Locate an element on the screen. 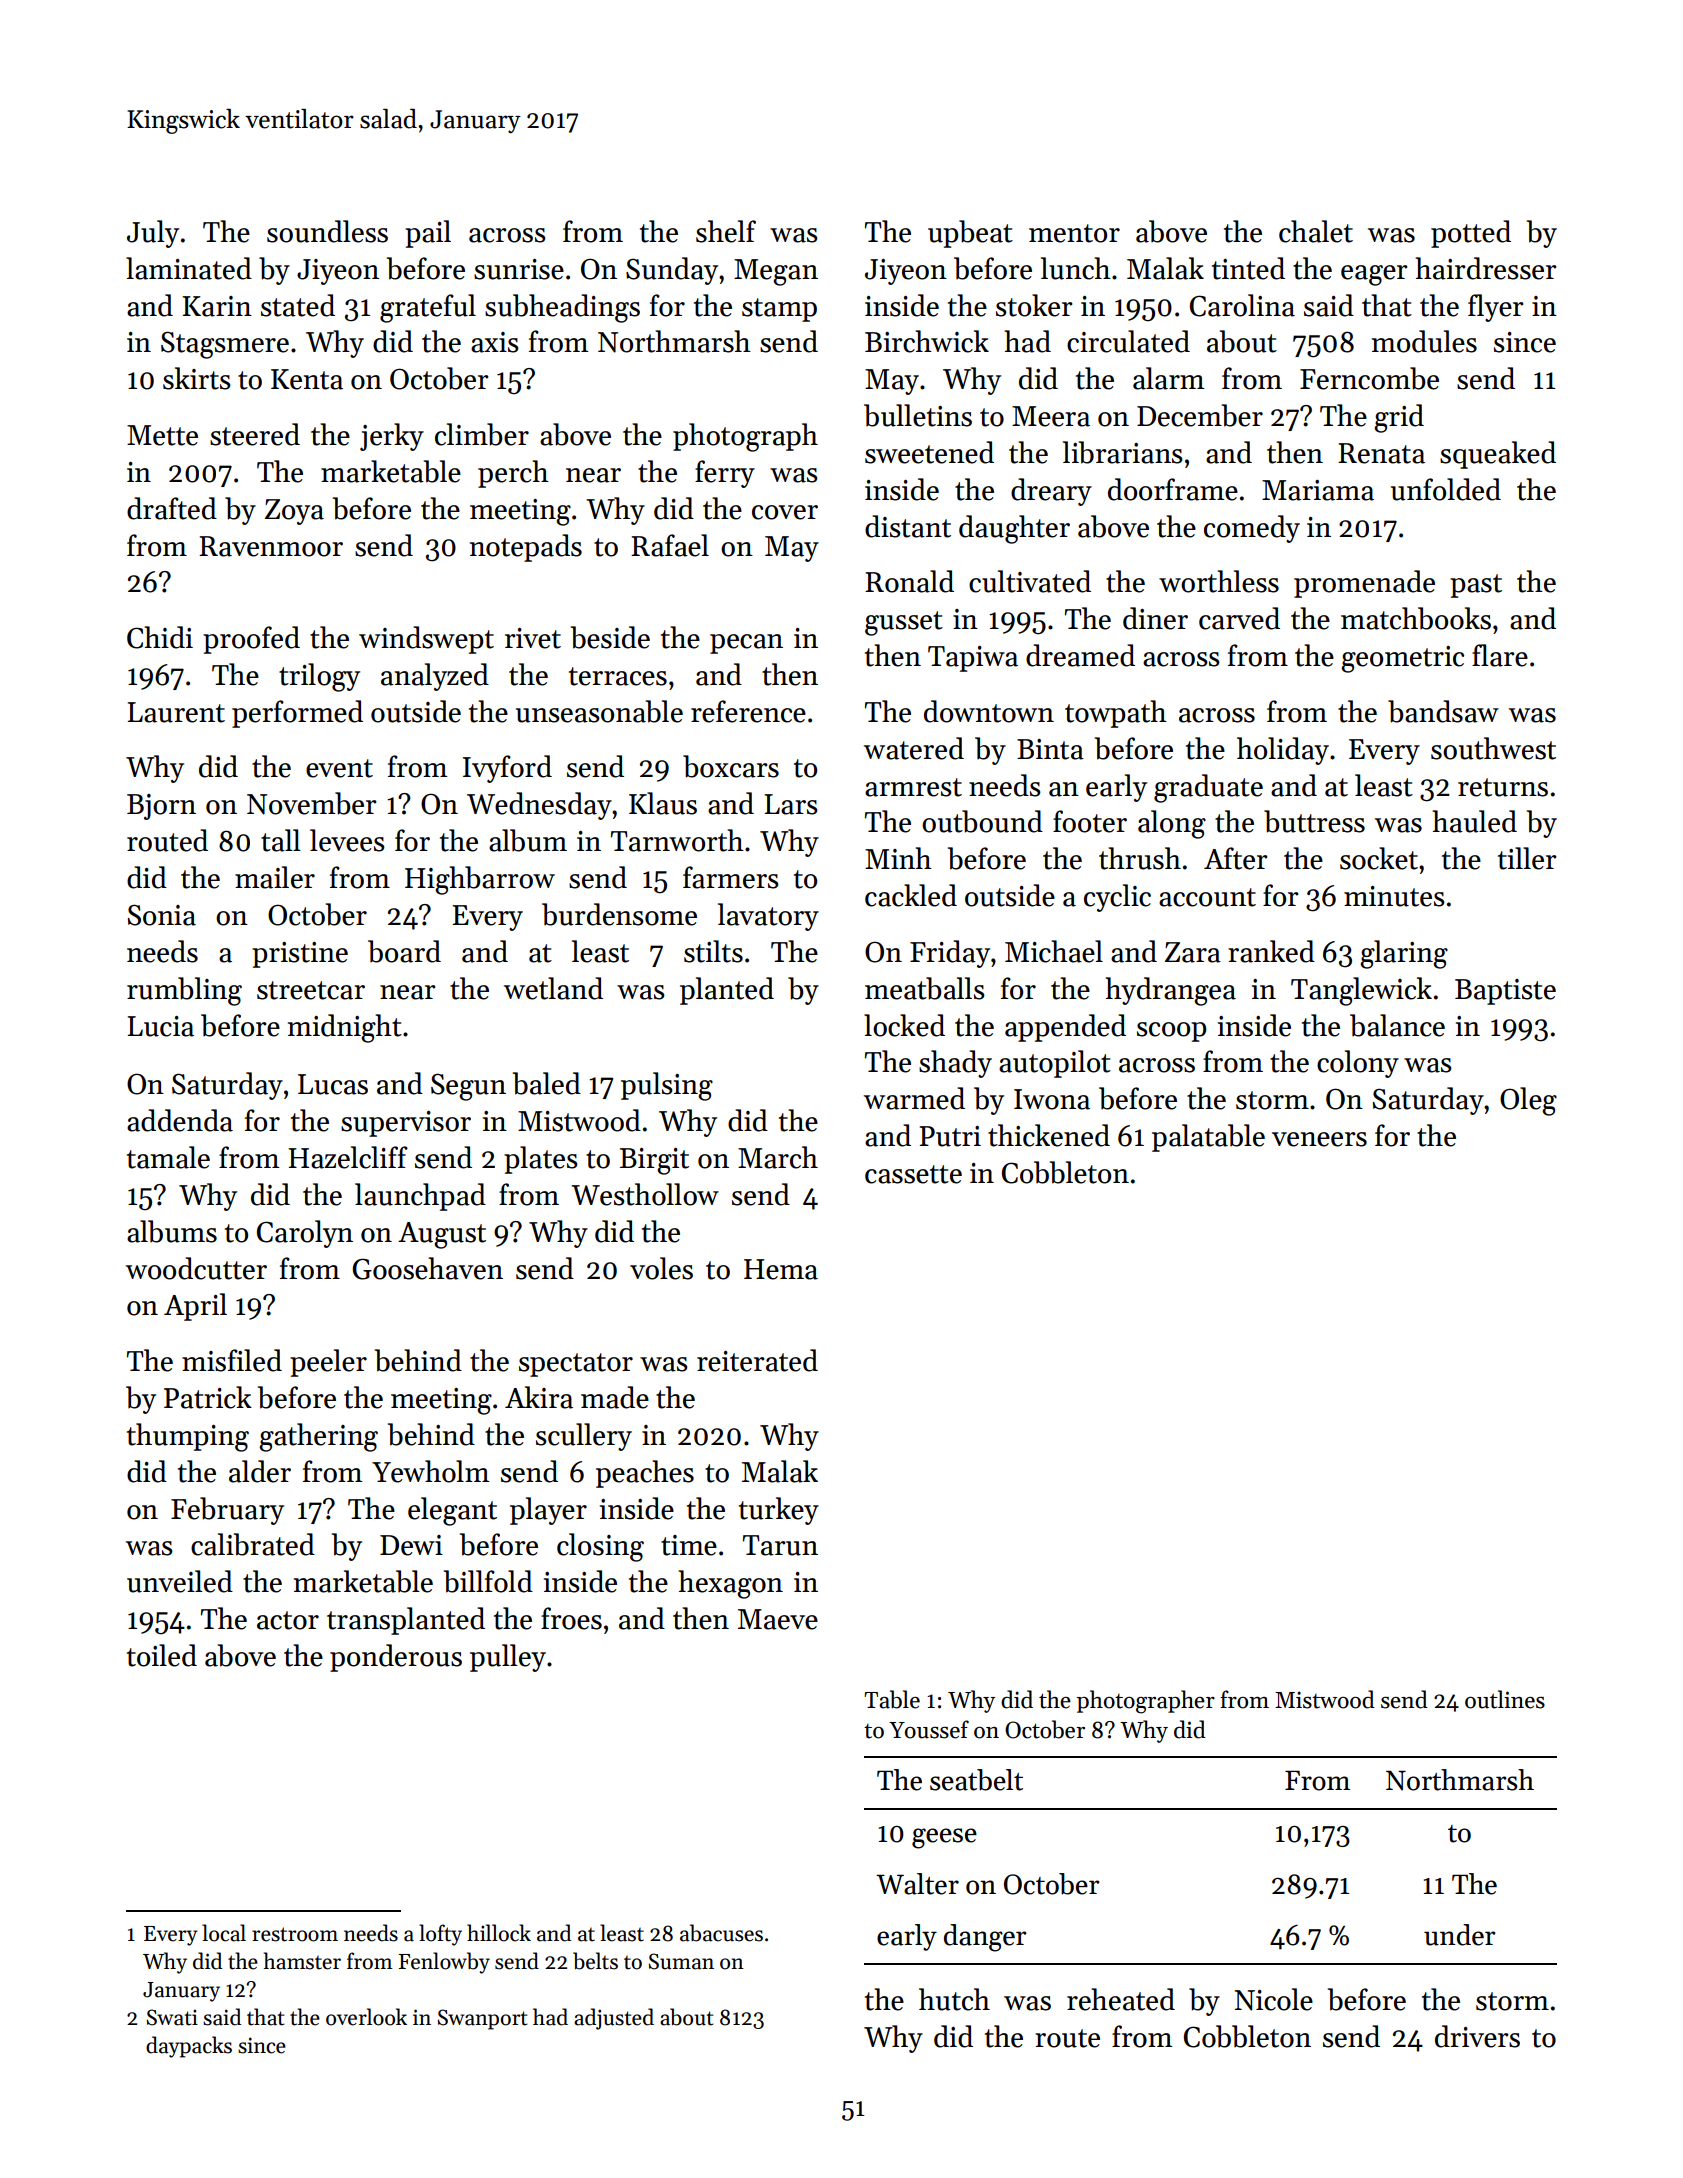 This screenshot has height=2178, width=1683. flare is located at coordinates (1500, 655).
